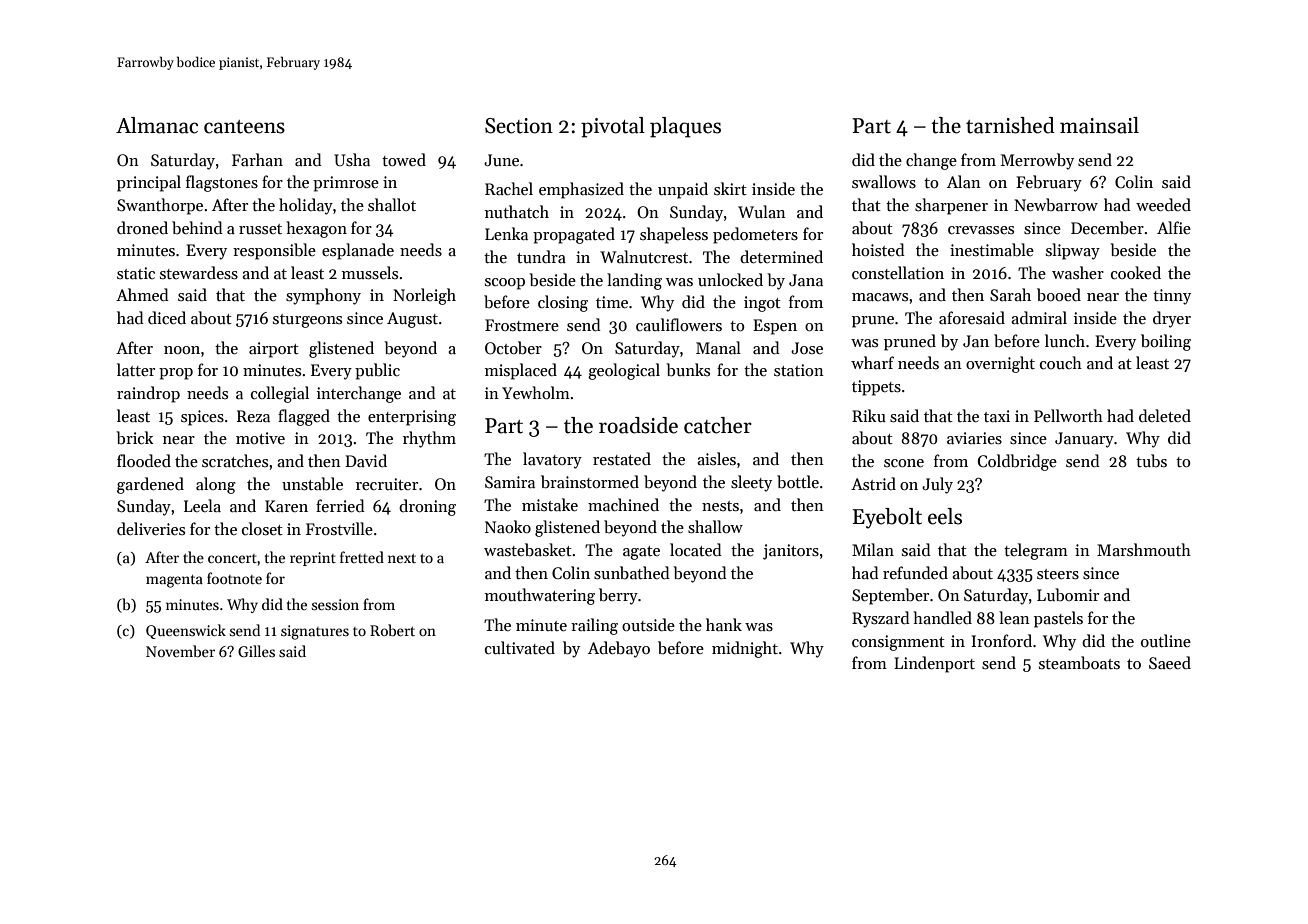 This screenshot has width=1308, height=924. I want to click on reprint, so click(313, 559).
